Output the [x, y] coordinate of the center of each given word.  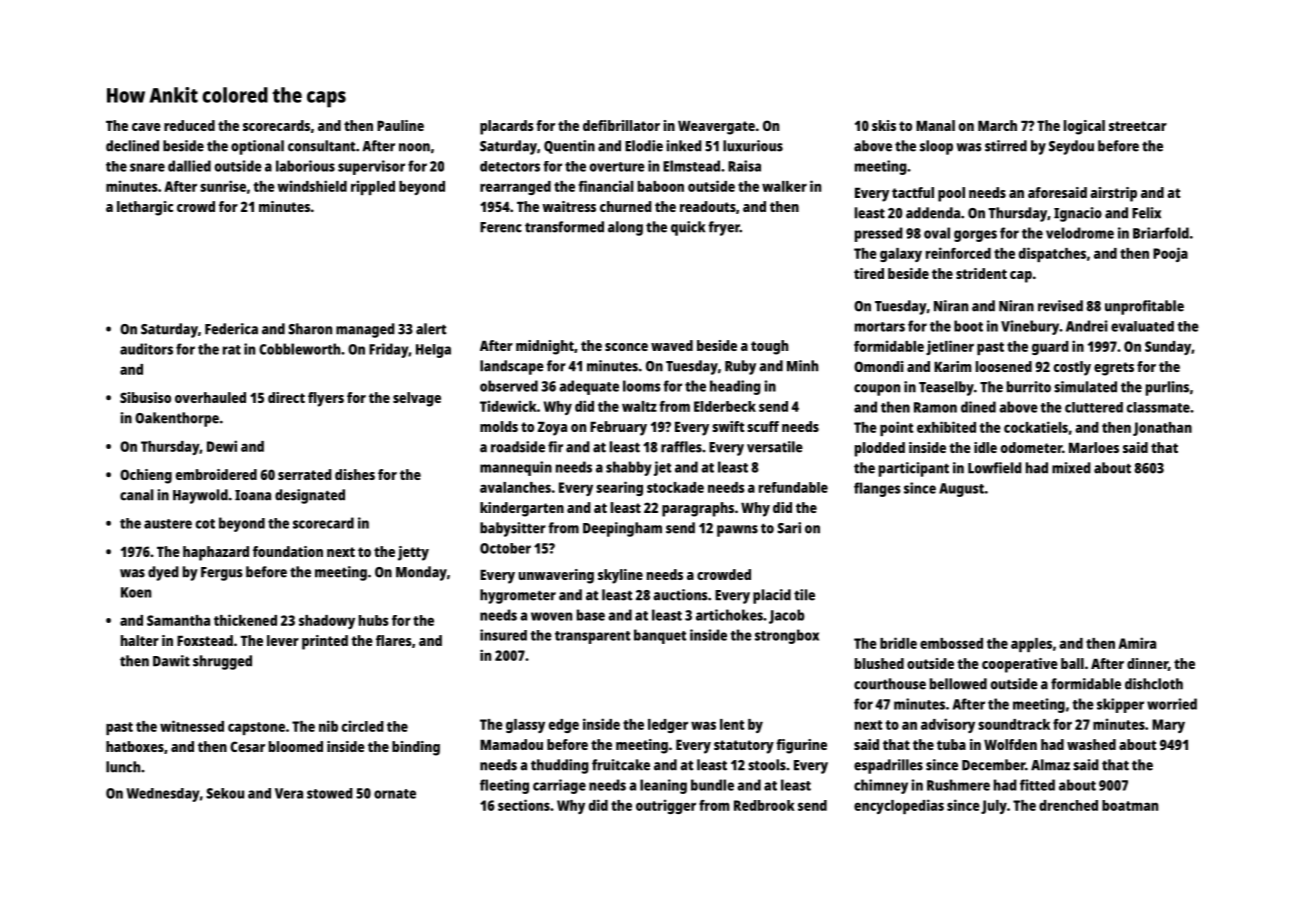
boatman [1130, 805]
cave [146, 127]
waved [672, 345]
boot [968, 326]
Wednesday [163, 795]
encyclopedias [899, 806]
